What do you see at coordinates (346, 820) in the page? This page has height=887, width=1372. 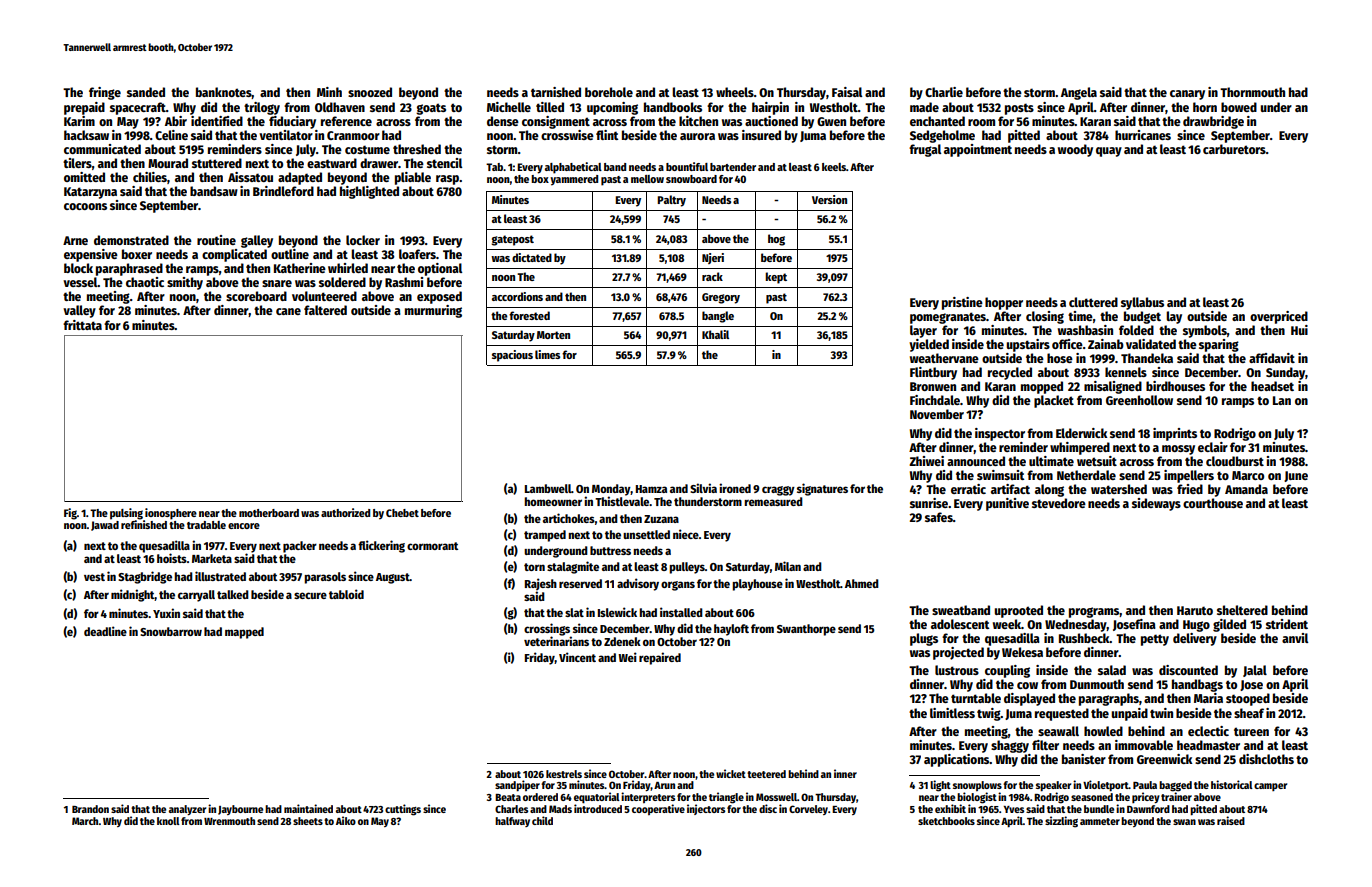 I see `Aiko` at bounding box center [346, 820].
